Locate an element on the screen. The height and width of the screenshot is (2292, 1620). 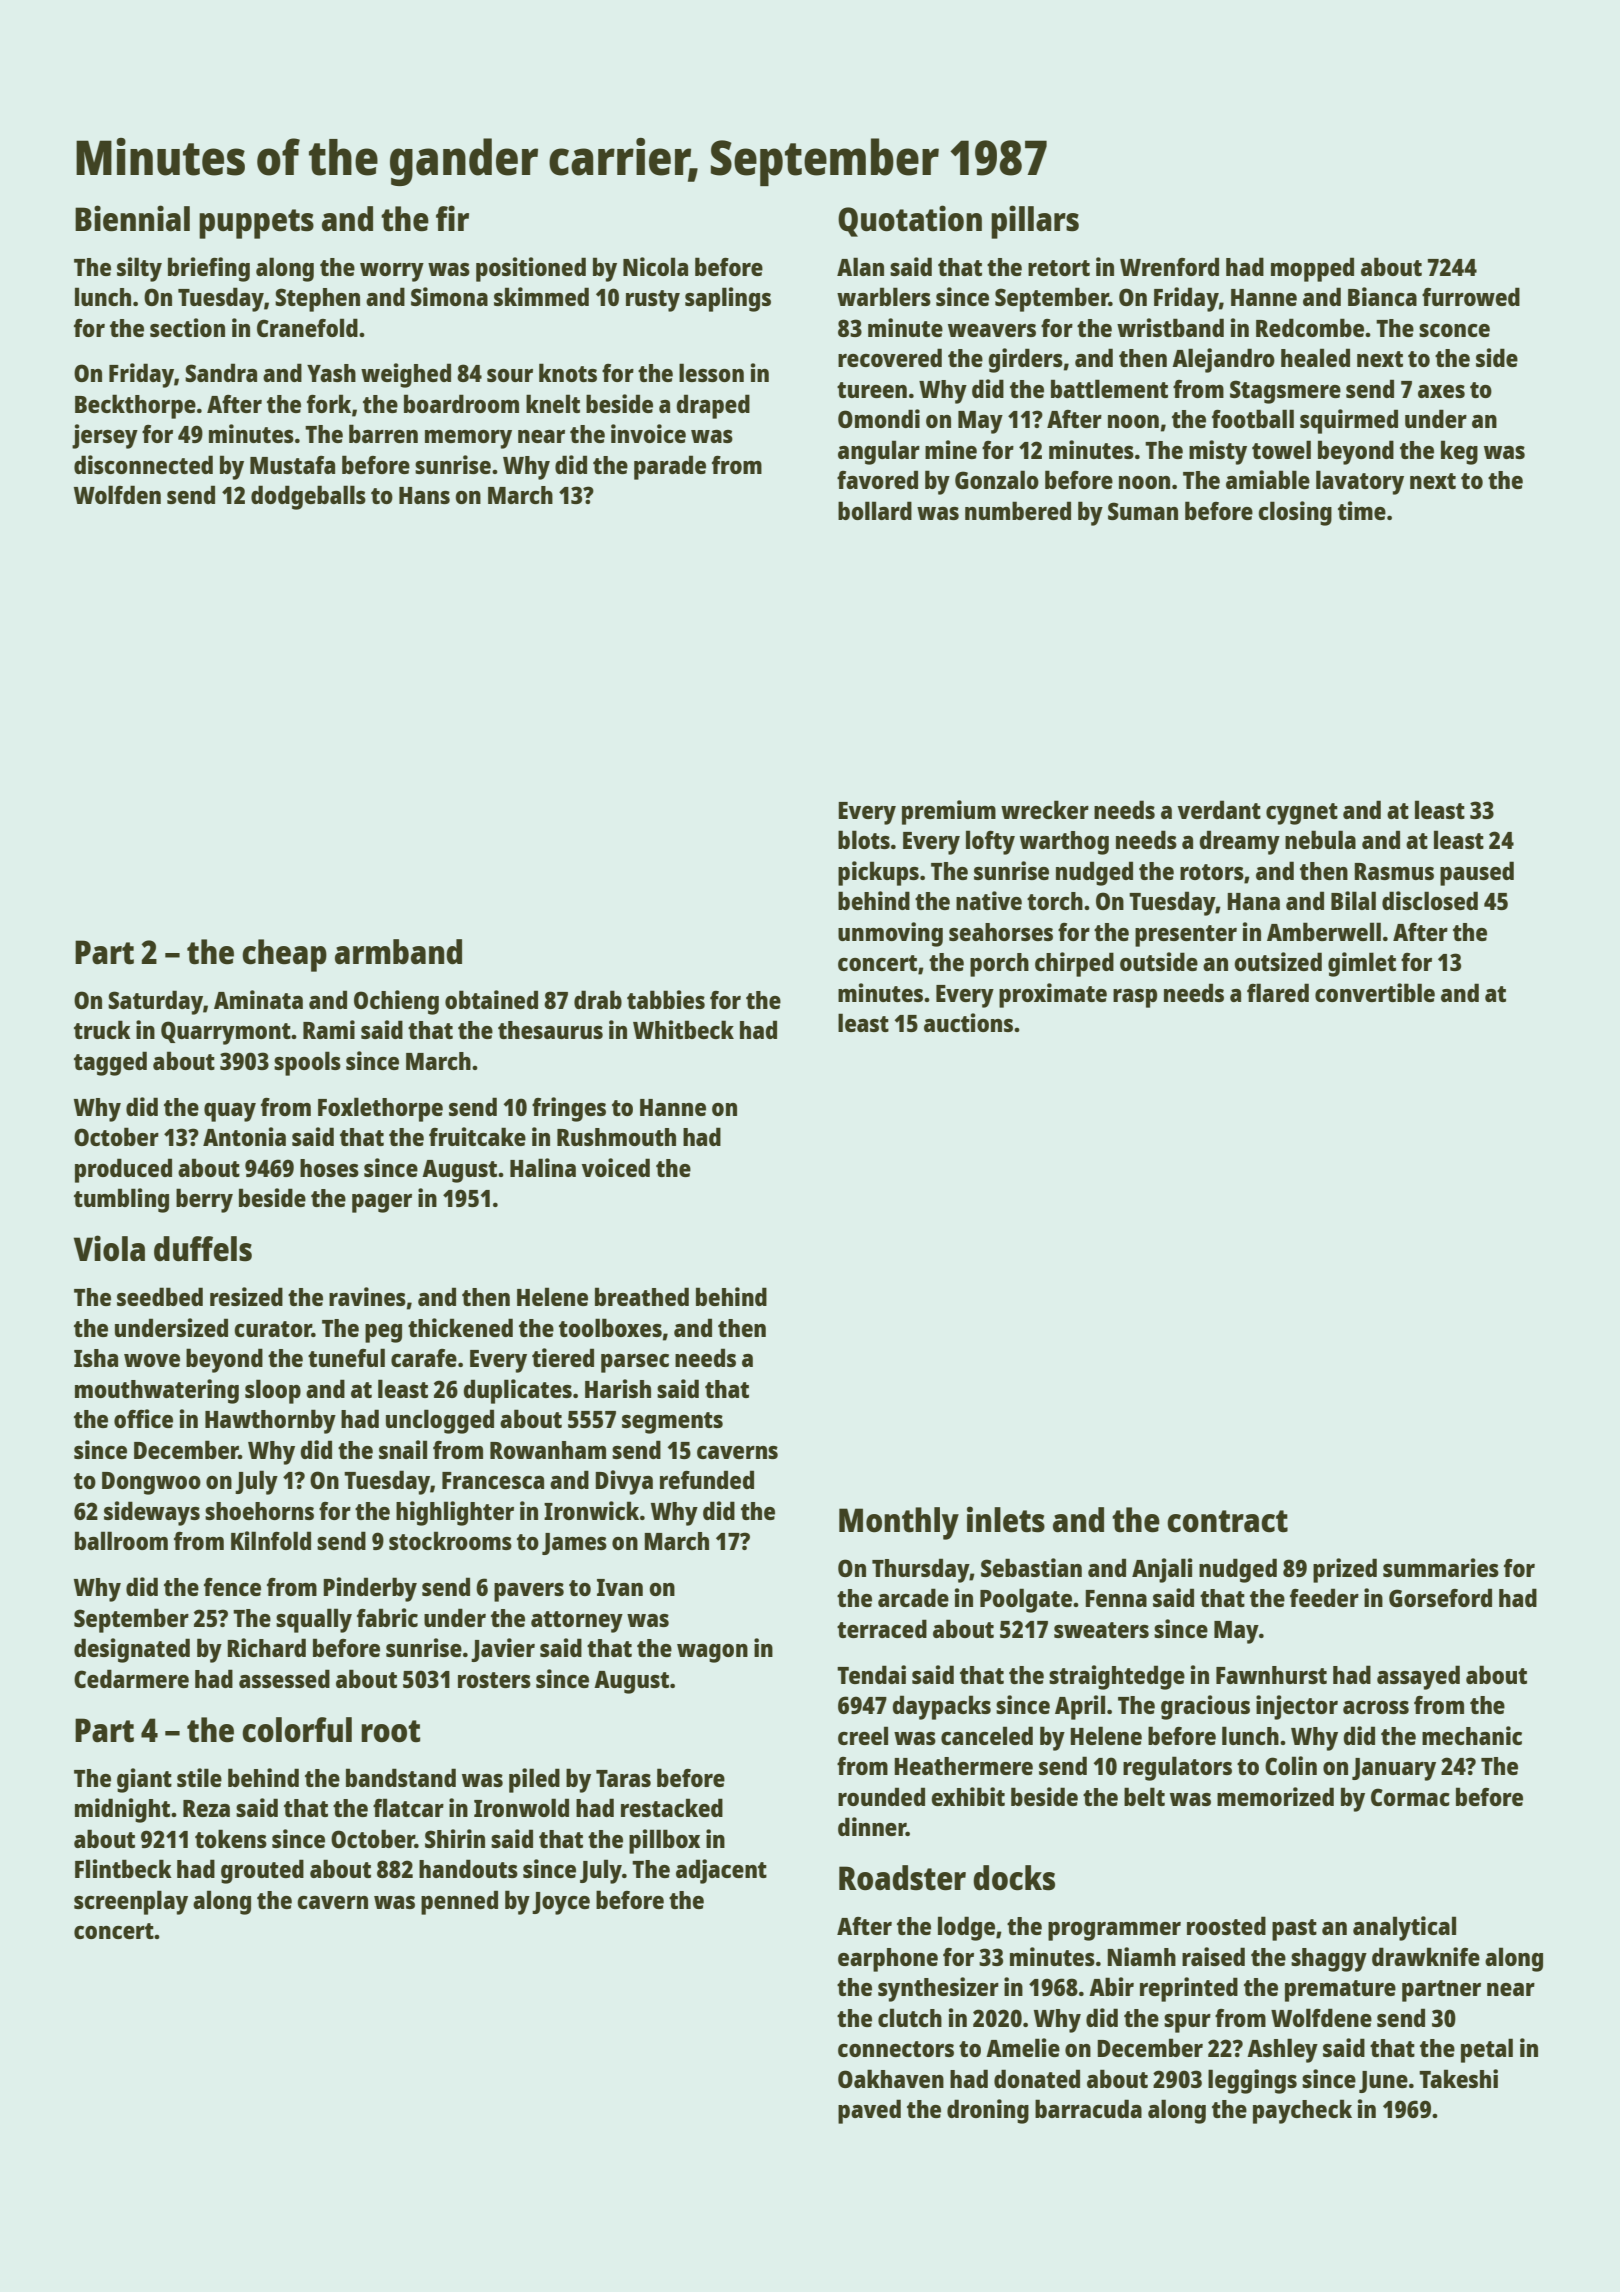
pillars is located at coordinates (1035, 222).
